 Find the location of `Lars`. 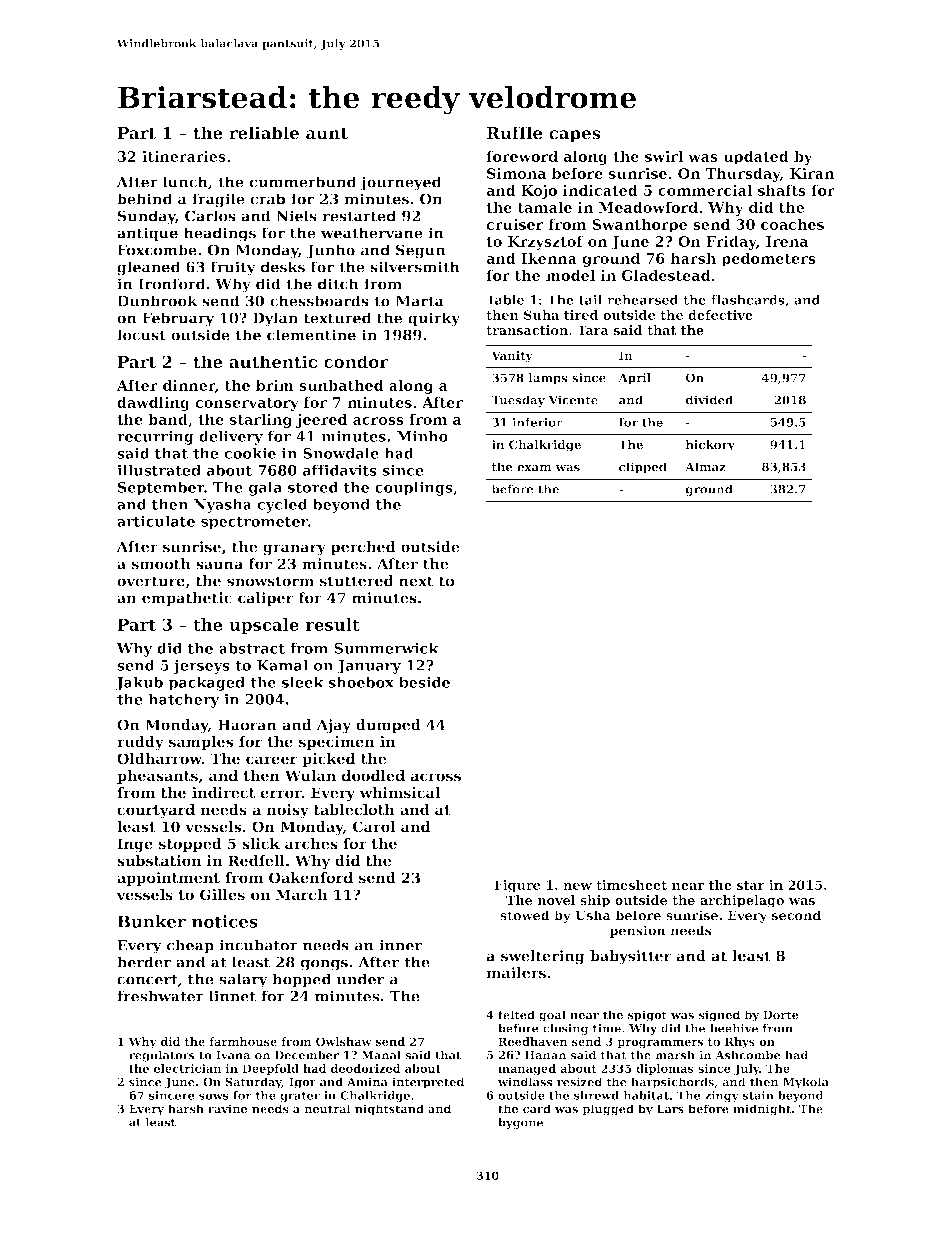

Lars is located at coordinates (670, 1108).
